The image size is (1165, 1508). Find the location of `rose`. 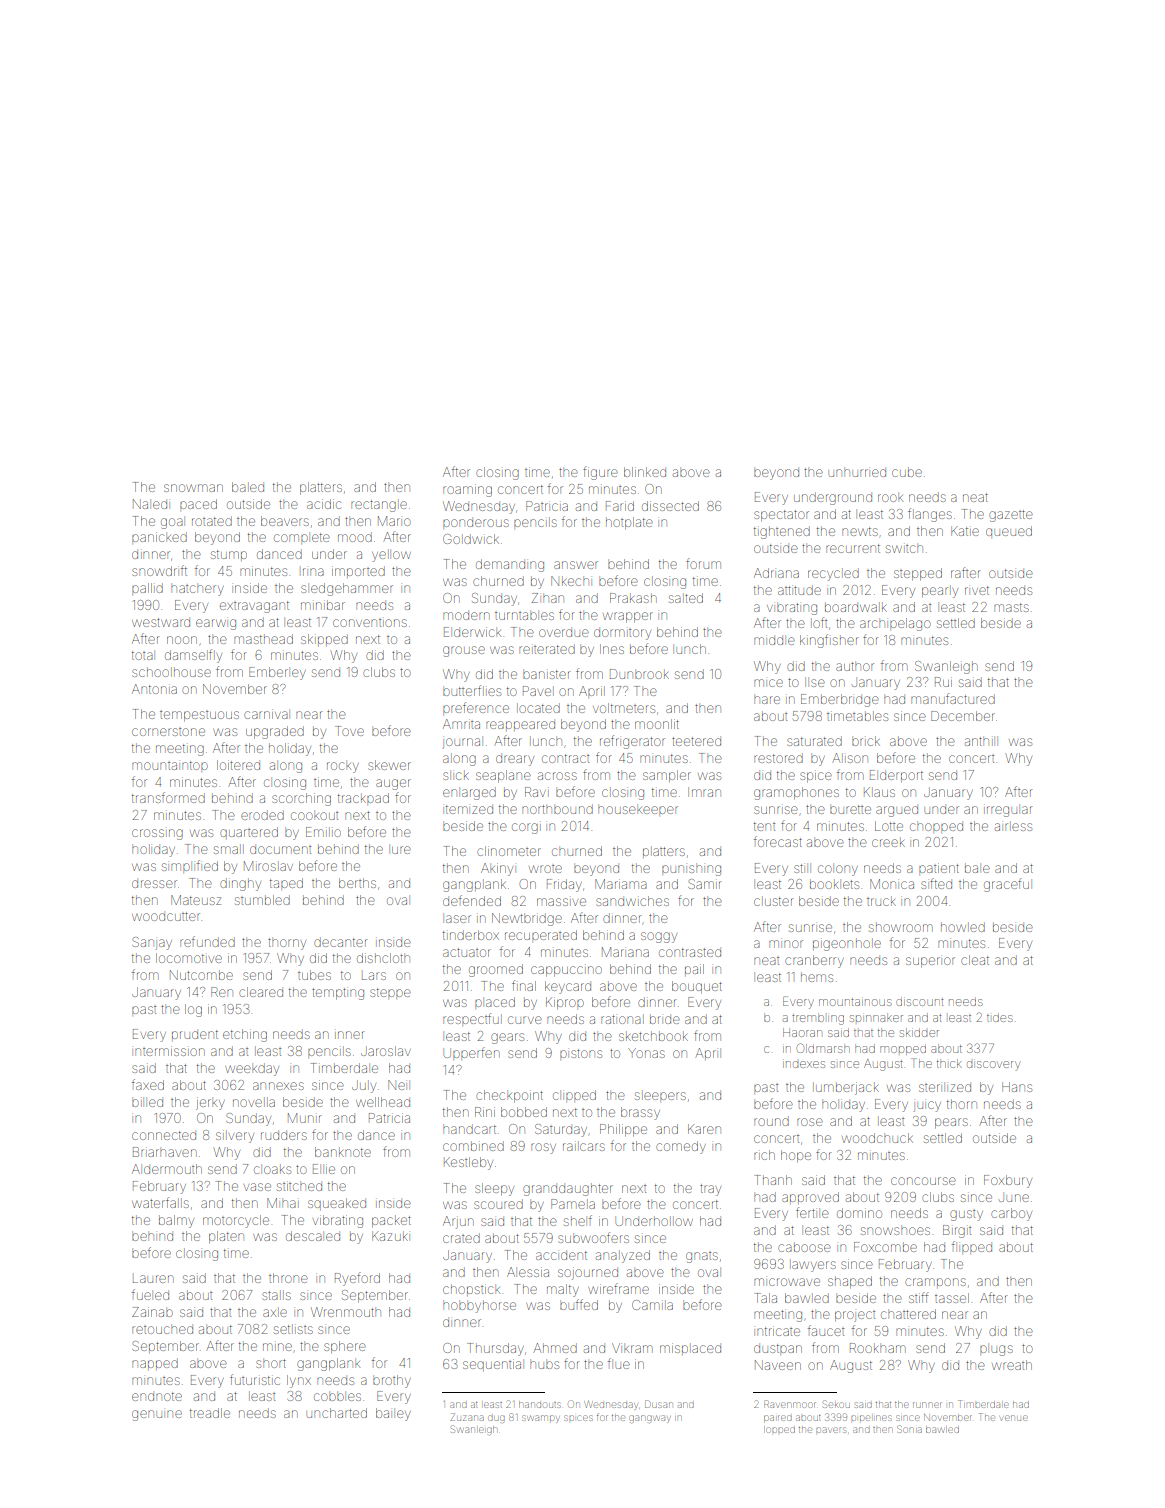

rose is located at coordinates (810, 1122).
